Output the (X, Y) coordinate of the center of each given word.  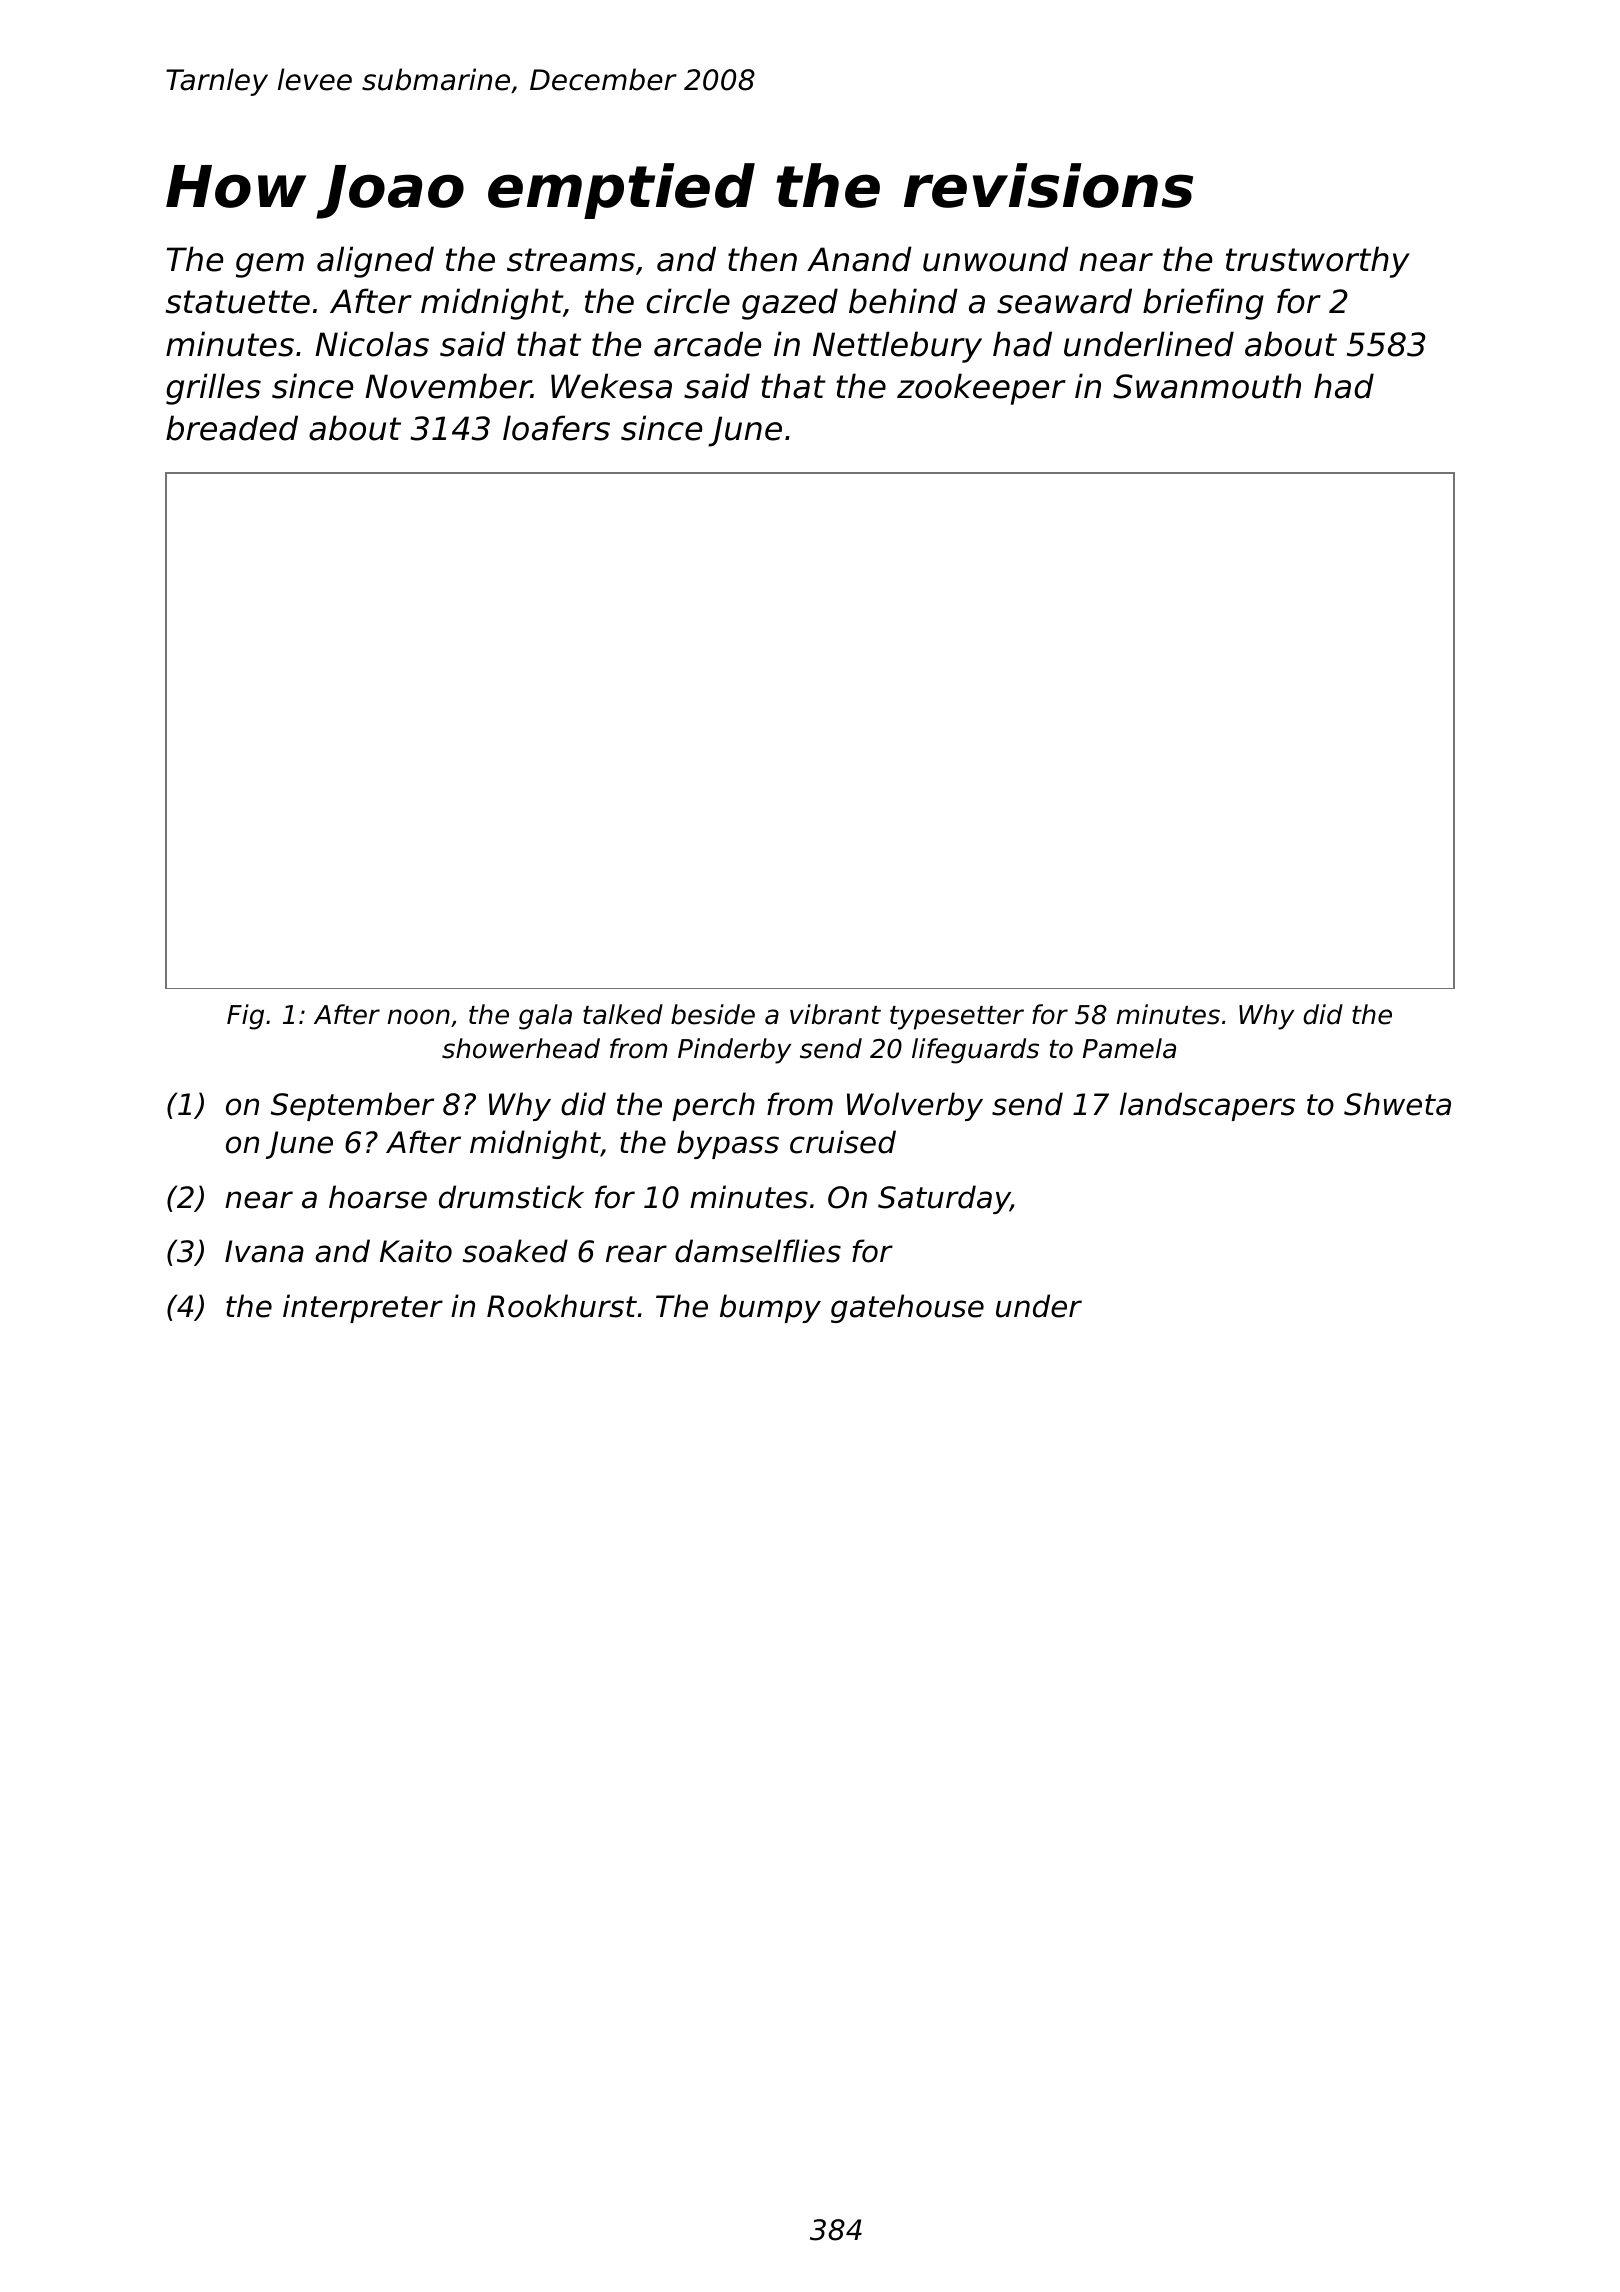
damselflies (758, 1251)
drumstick (511, 1197)
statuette (238, 302)
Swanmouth (1207, 386)
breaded (232, 428)
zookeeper (981, 389)
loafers (556, 428)
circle (688, 301)
